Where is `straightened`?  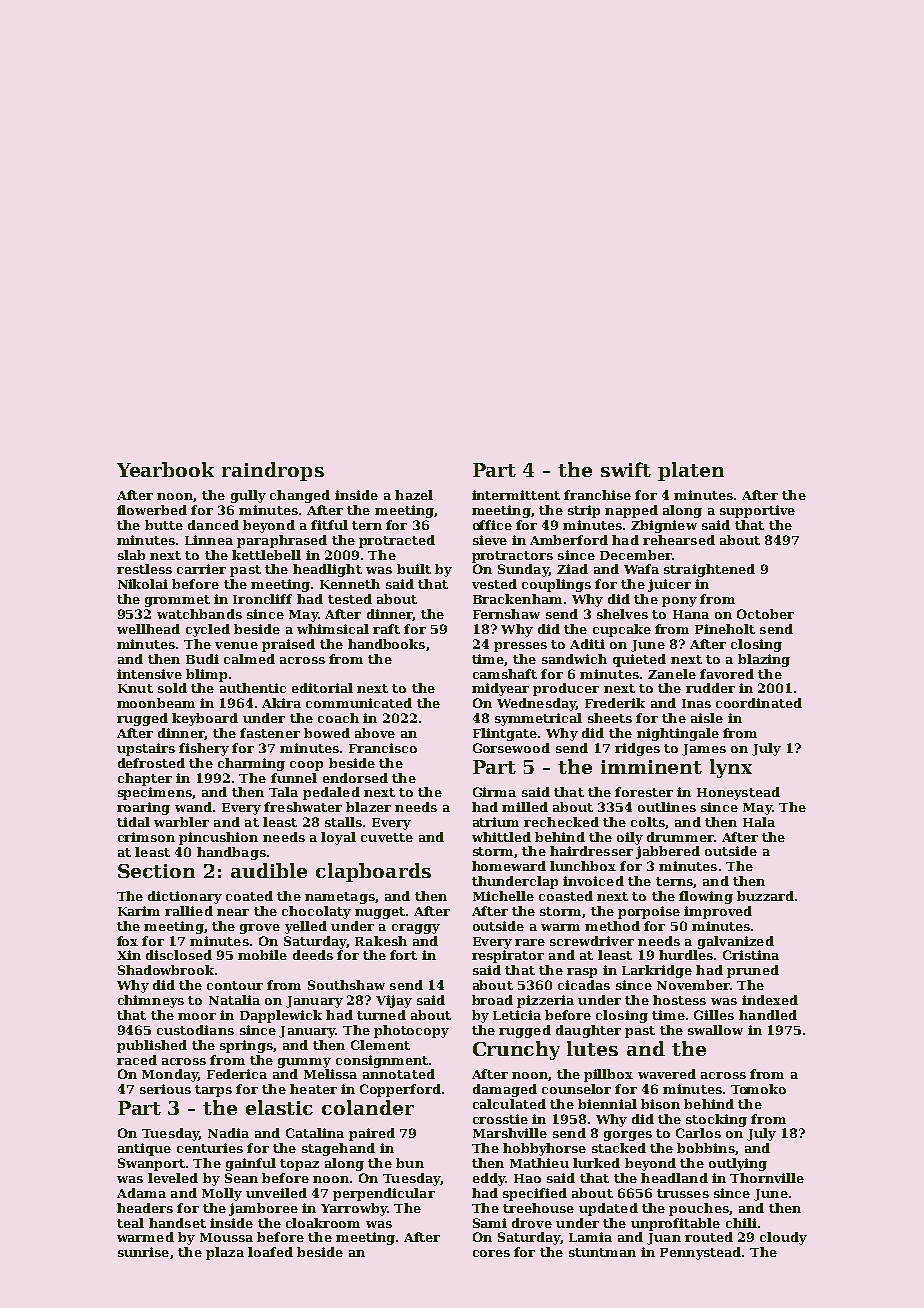
straightened is located at coordinates (709, 570).
